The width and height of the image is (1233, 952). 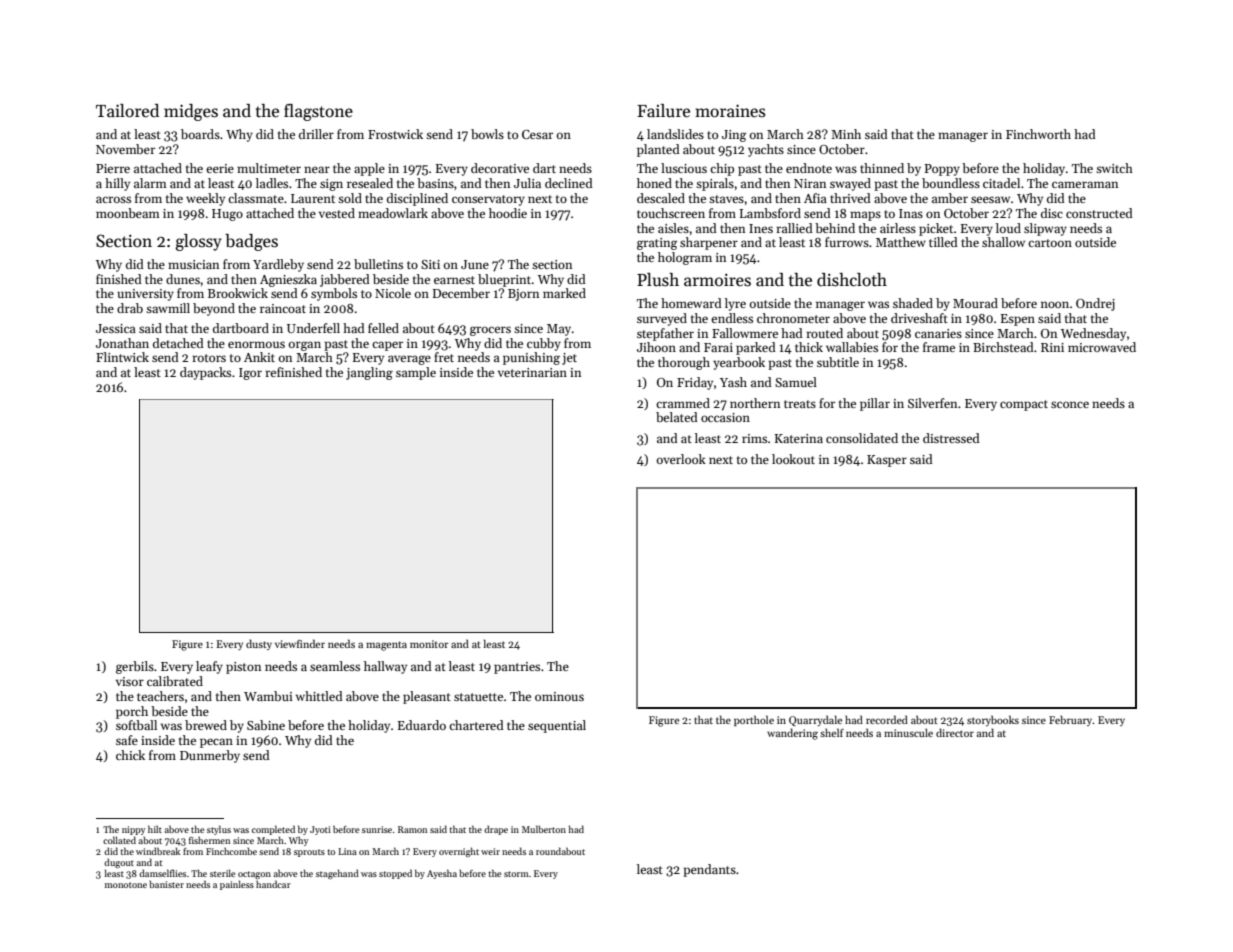 I want to click on declined, so click(x=569, y=183).
